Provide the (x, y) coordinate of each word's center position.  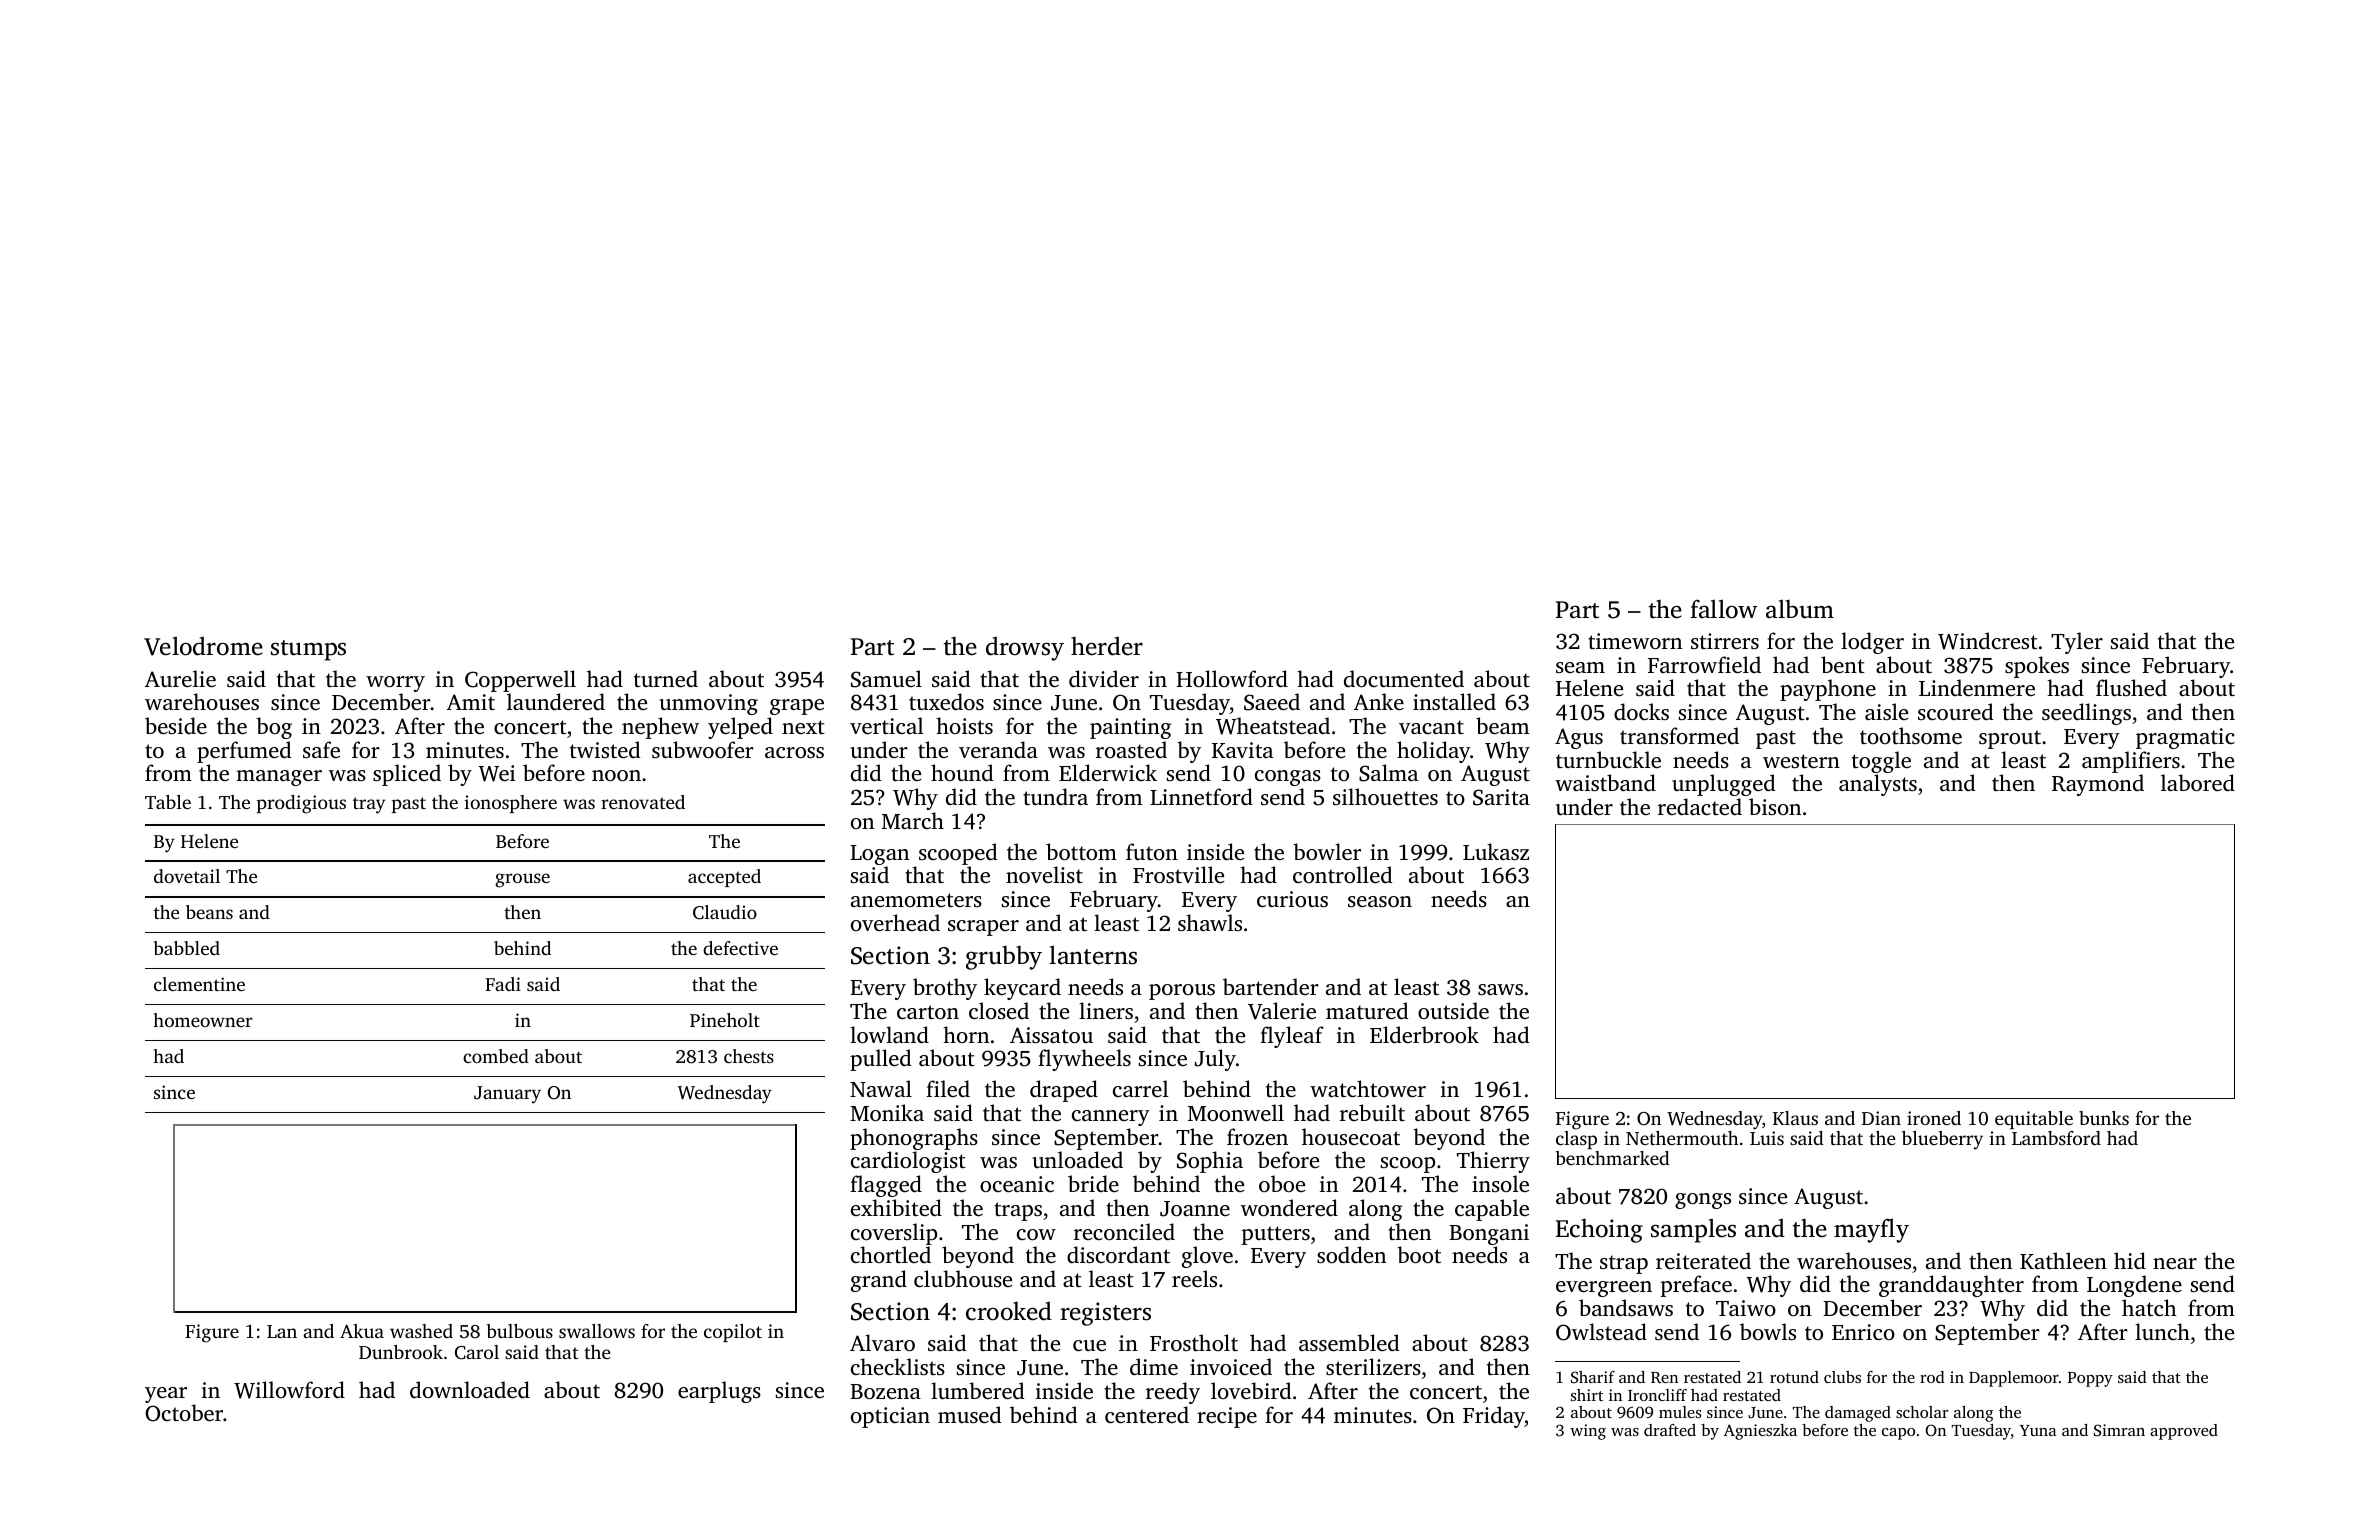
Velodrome (203, 646)
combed (496, 1056)
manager (279, 778)
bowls (1768, 1331)
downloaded (470, 1389)
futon (1152, 851)
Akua (362, 1331)
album (1800, 609)
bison (1775, 806)
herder (1107, 646)
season (1380, 901)
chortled (891, 1254)
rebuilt (1372, 1112)
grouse (522, 880)
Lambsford (2056, 1138)
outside (1453, 1010)
